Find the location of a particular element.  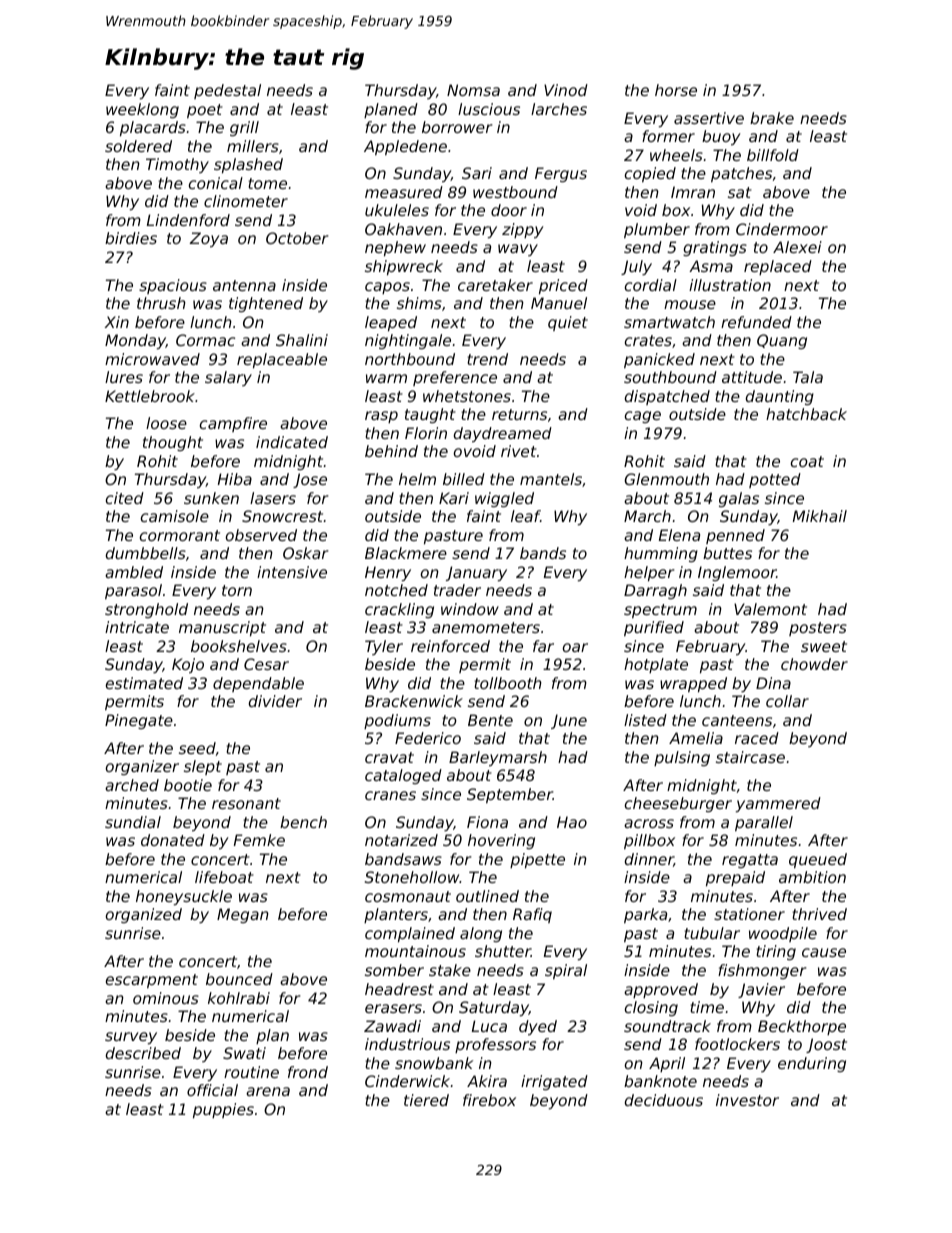

birdies is located at coordinates (131, 238).
